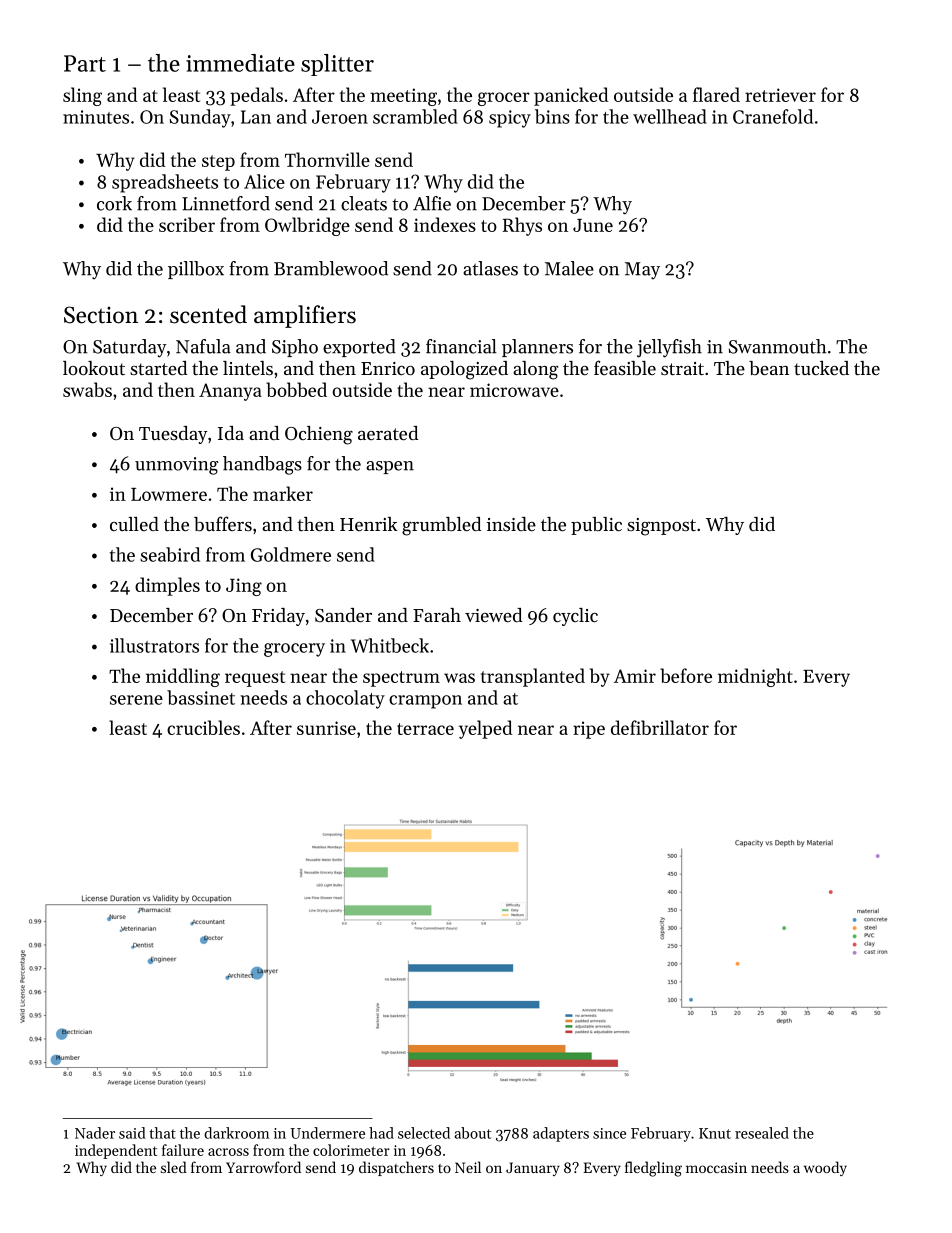  Describe the element at coordinates (485, 729) in the screenshot. I see `yelped` at that location.
